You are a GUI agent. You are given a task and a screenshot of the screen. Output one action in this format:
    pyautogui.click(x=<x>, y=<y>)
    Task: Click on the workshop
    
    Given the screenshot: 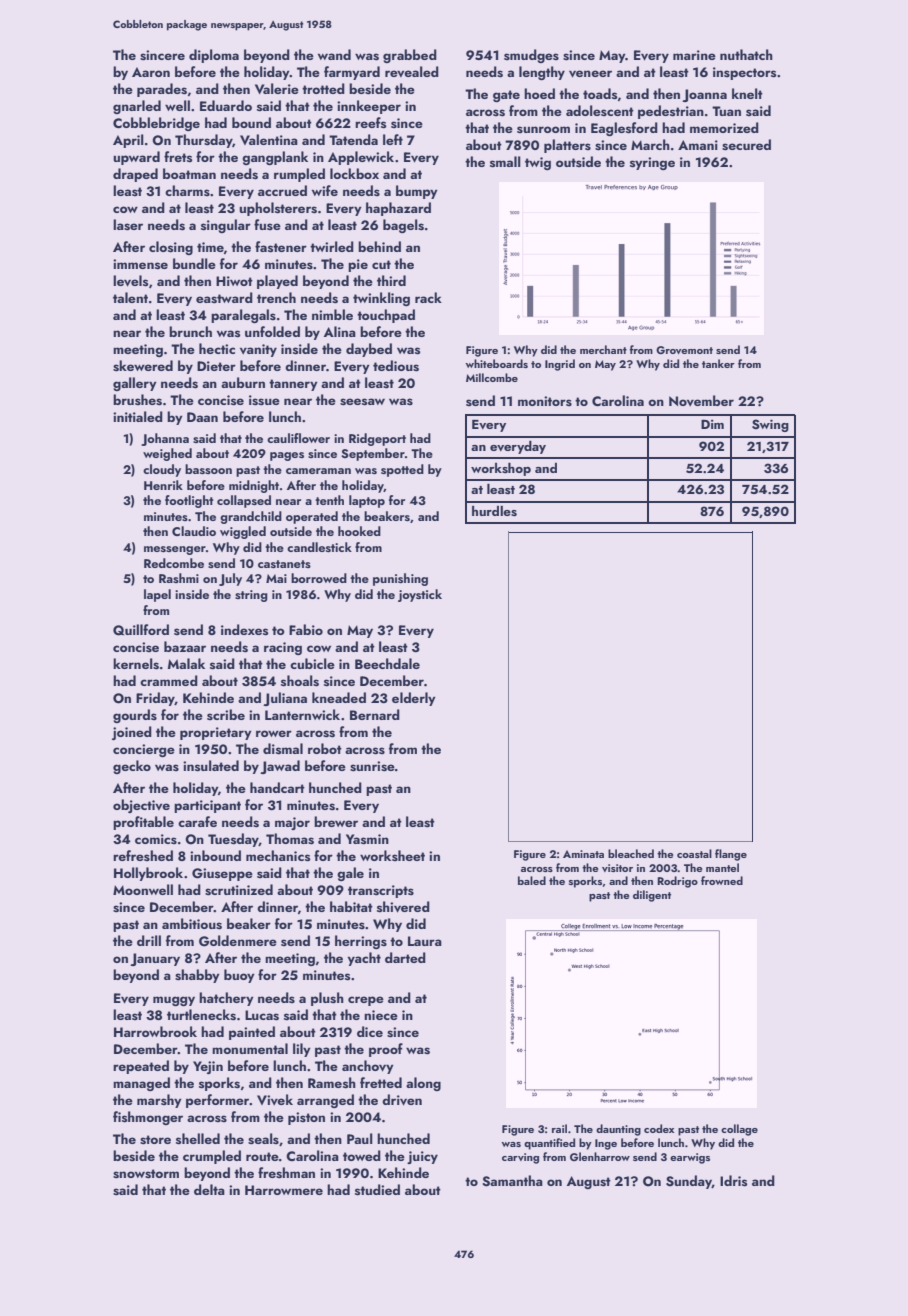 What is the action you would take?
    pyautogui.click(x=501, y=469)
